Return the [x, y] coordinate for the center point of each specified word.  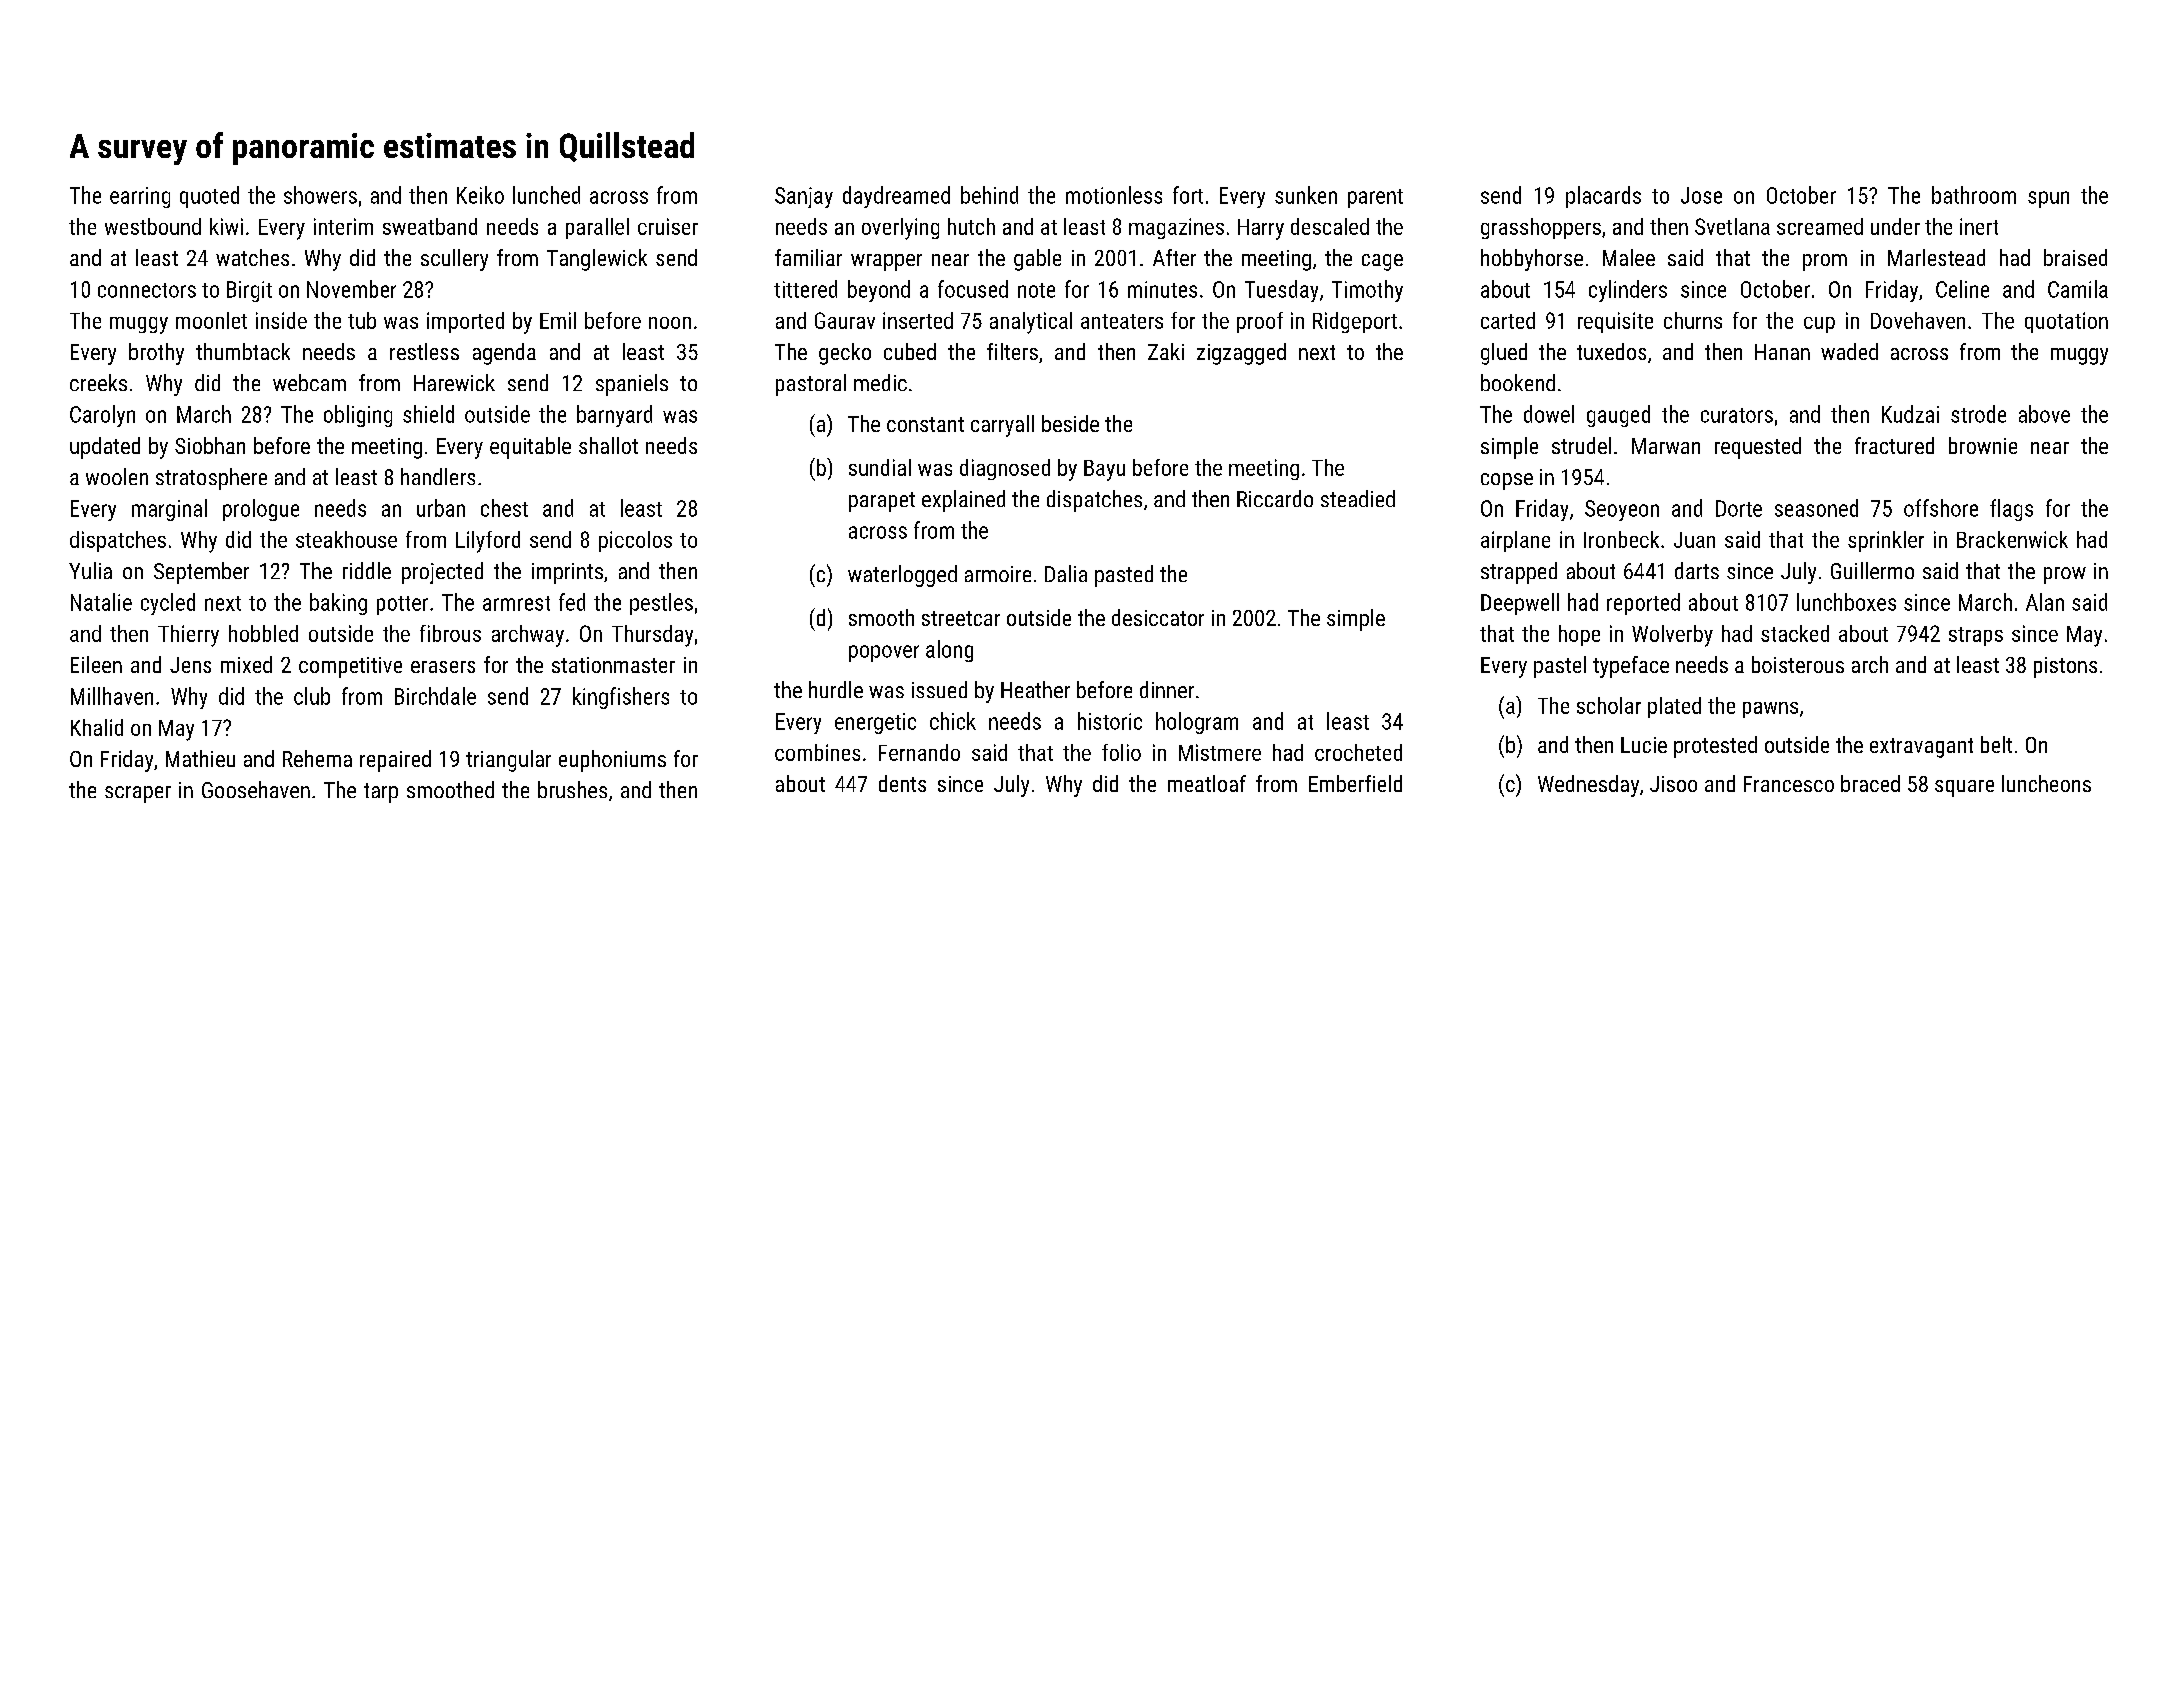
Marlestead [1936, 257]
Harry [1261, 229]
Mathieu [200, 758]
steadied [1358, 498]
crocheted [1358, 752]
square [1964, 788]
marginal [169, 510]
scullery [454, 260]
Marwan [1666, 446]
